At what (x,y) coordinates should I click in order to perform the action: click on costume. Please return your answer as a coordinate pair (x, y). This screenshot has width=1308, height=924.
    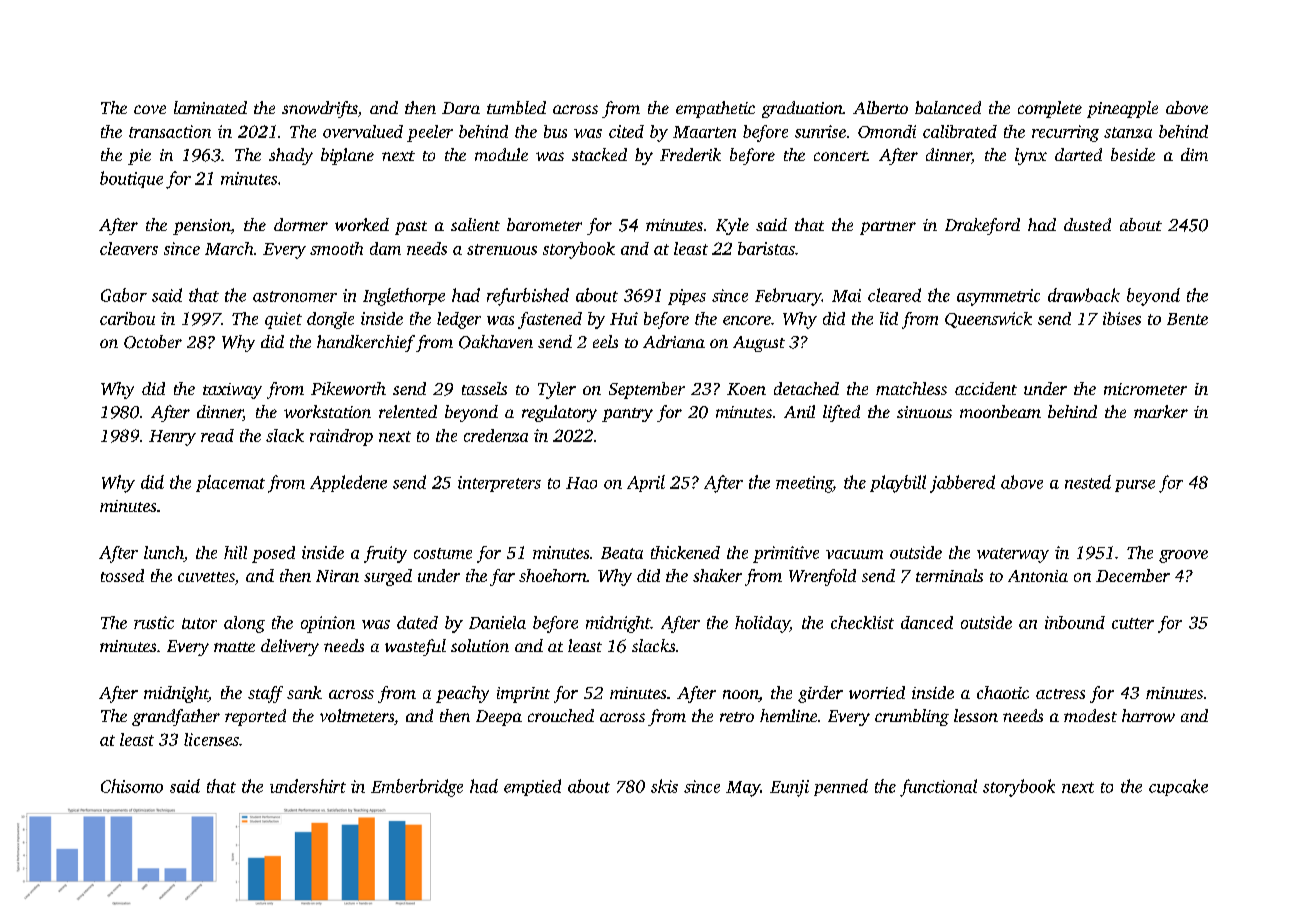
    Looking at the image, I should click on (443, 553).
